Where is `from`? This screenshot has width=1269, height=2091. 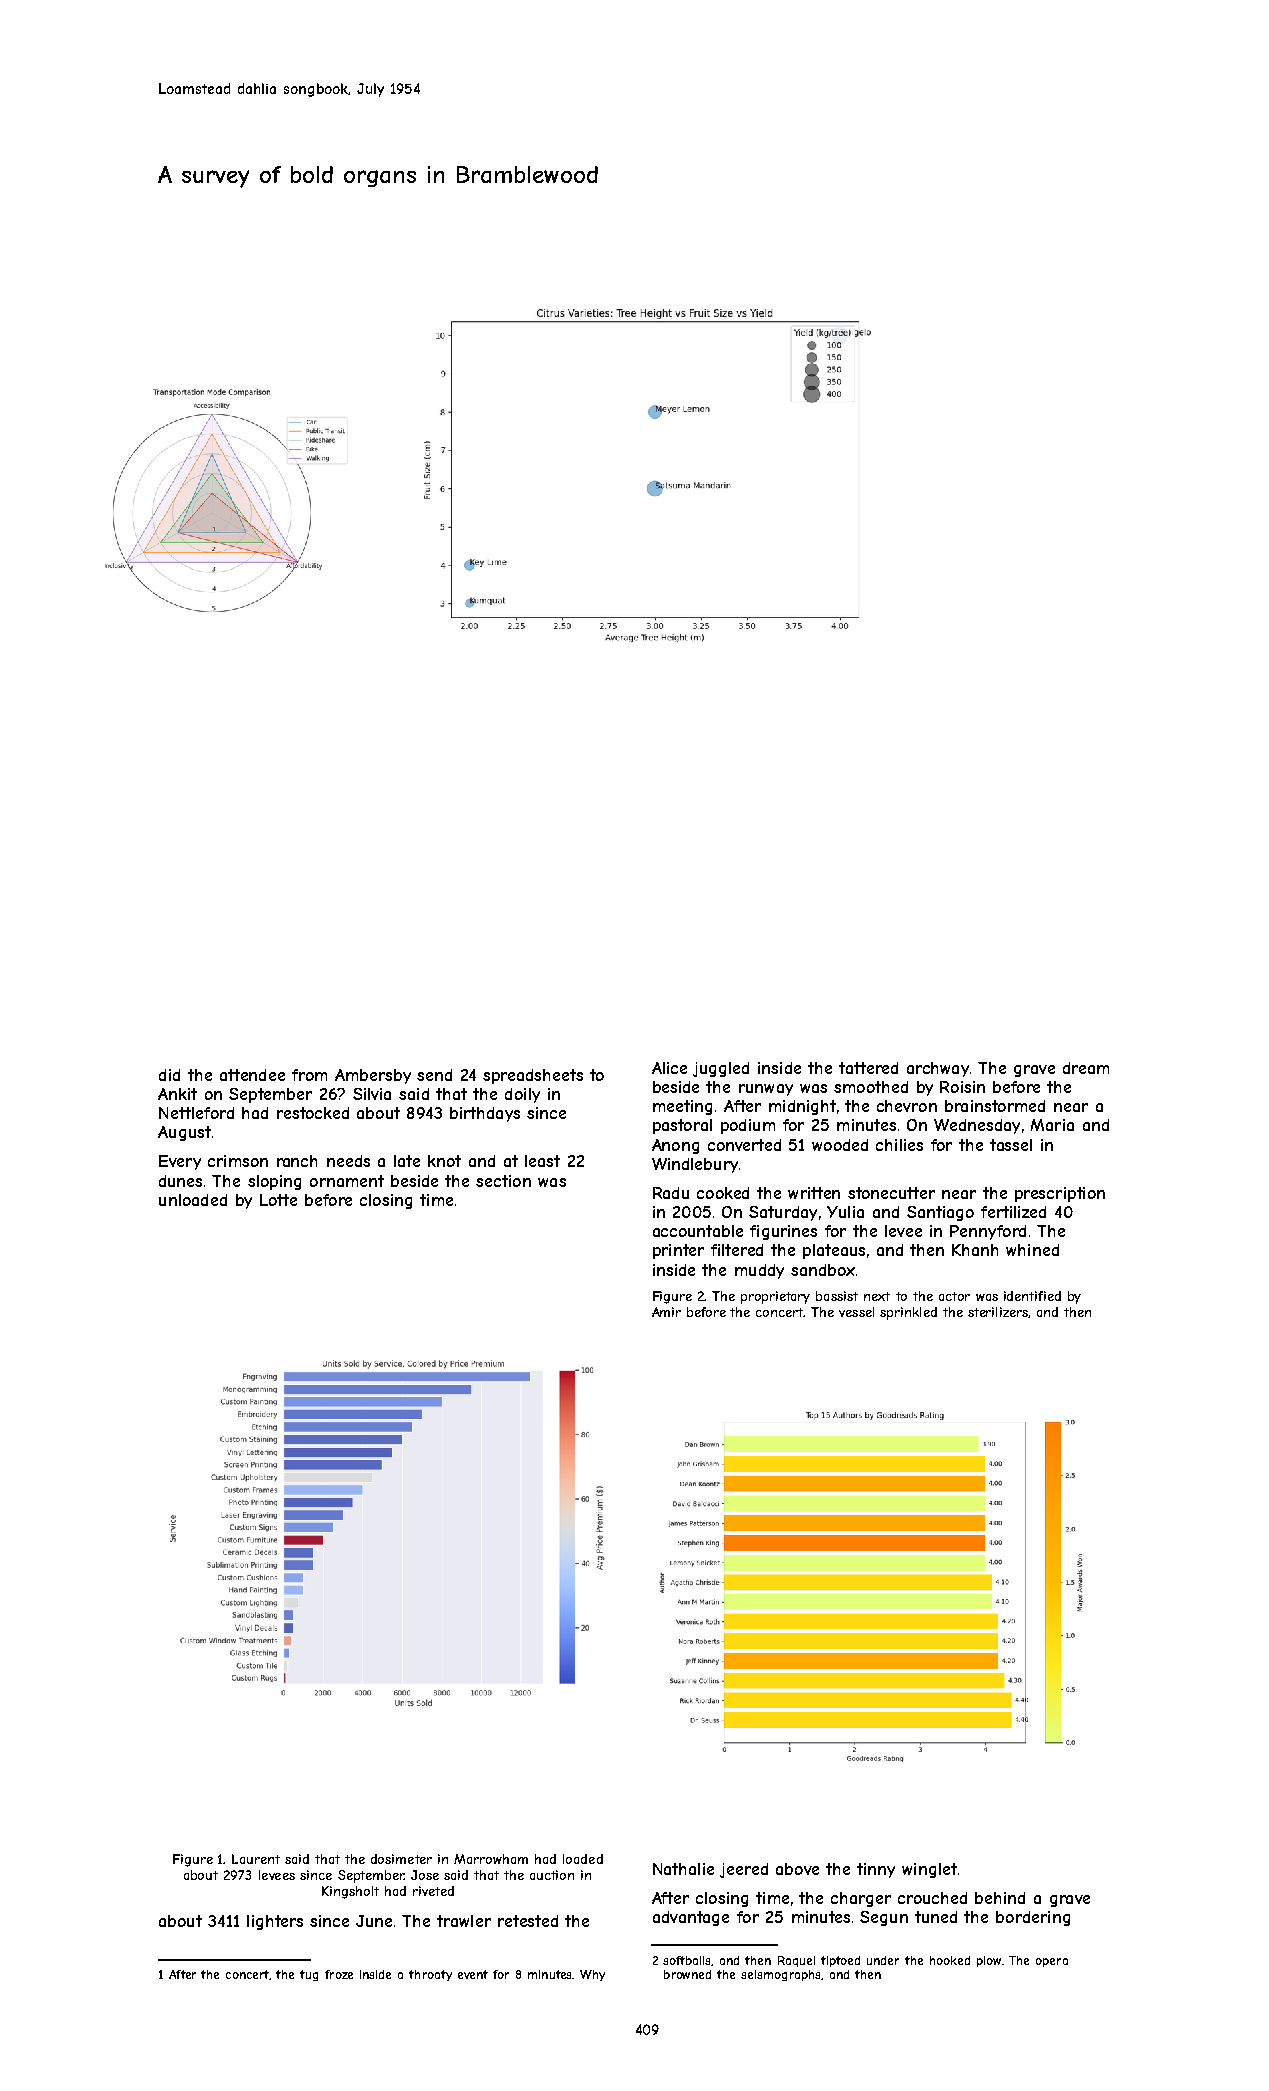
from is located at coordinates (309, 1075).
